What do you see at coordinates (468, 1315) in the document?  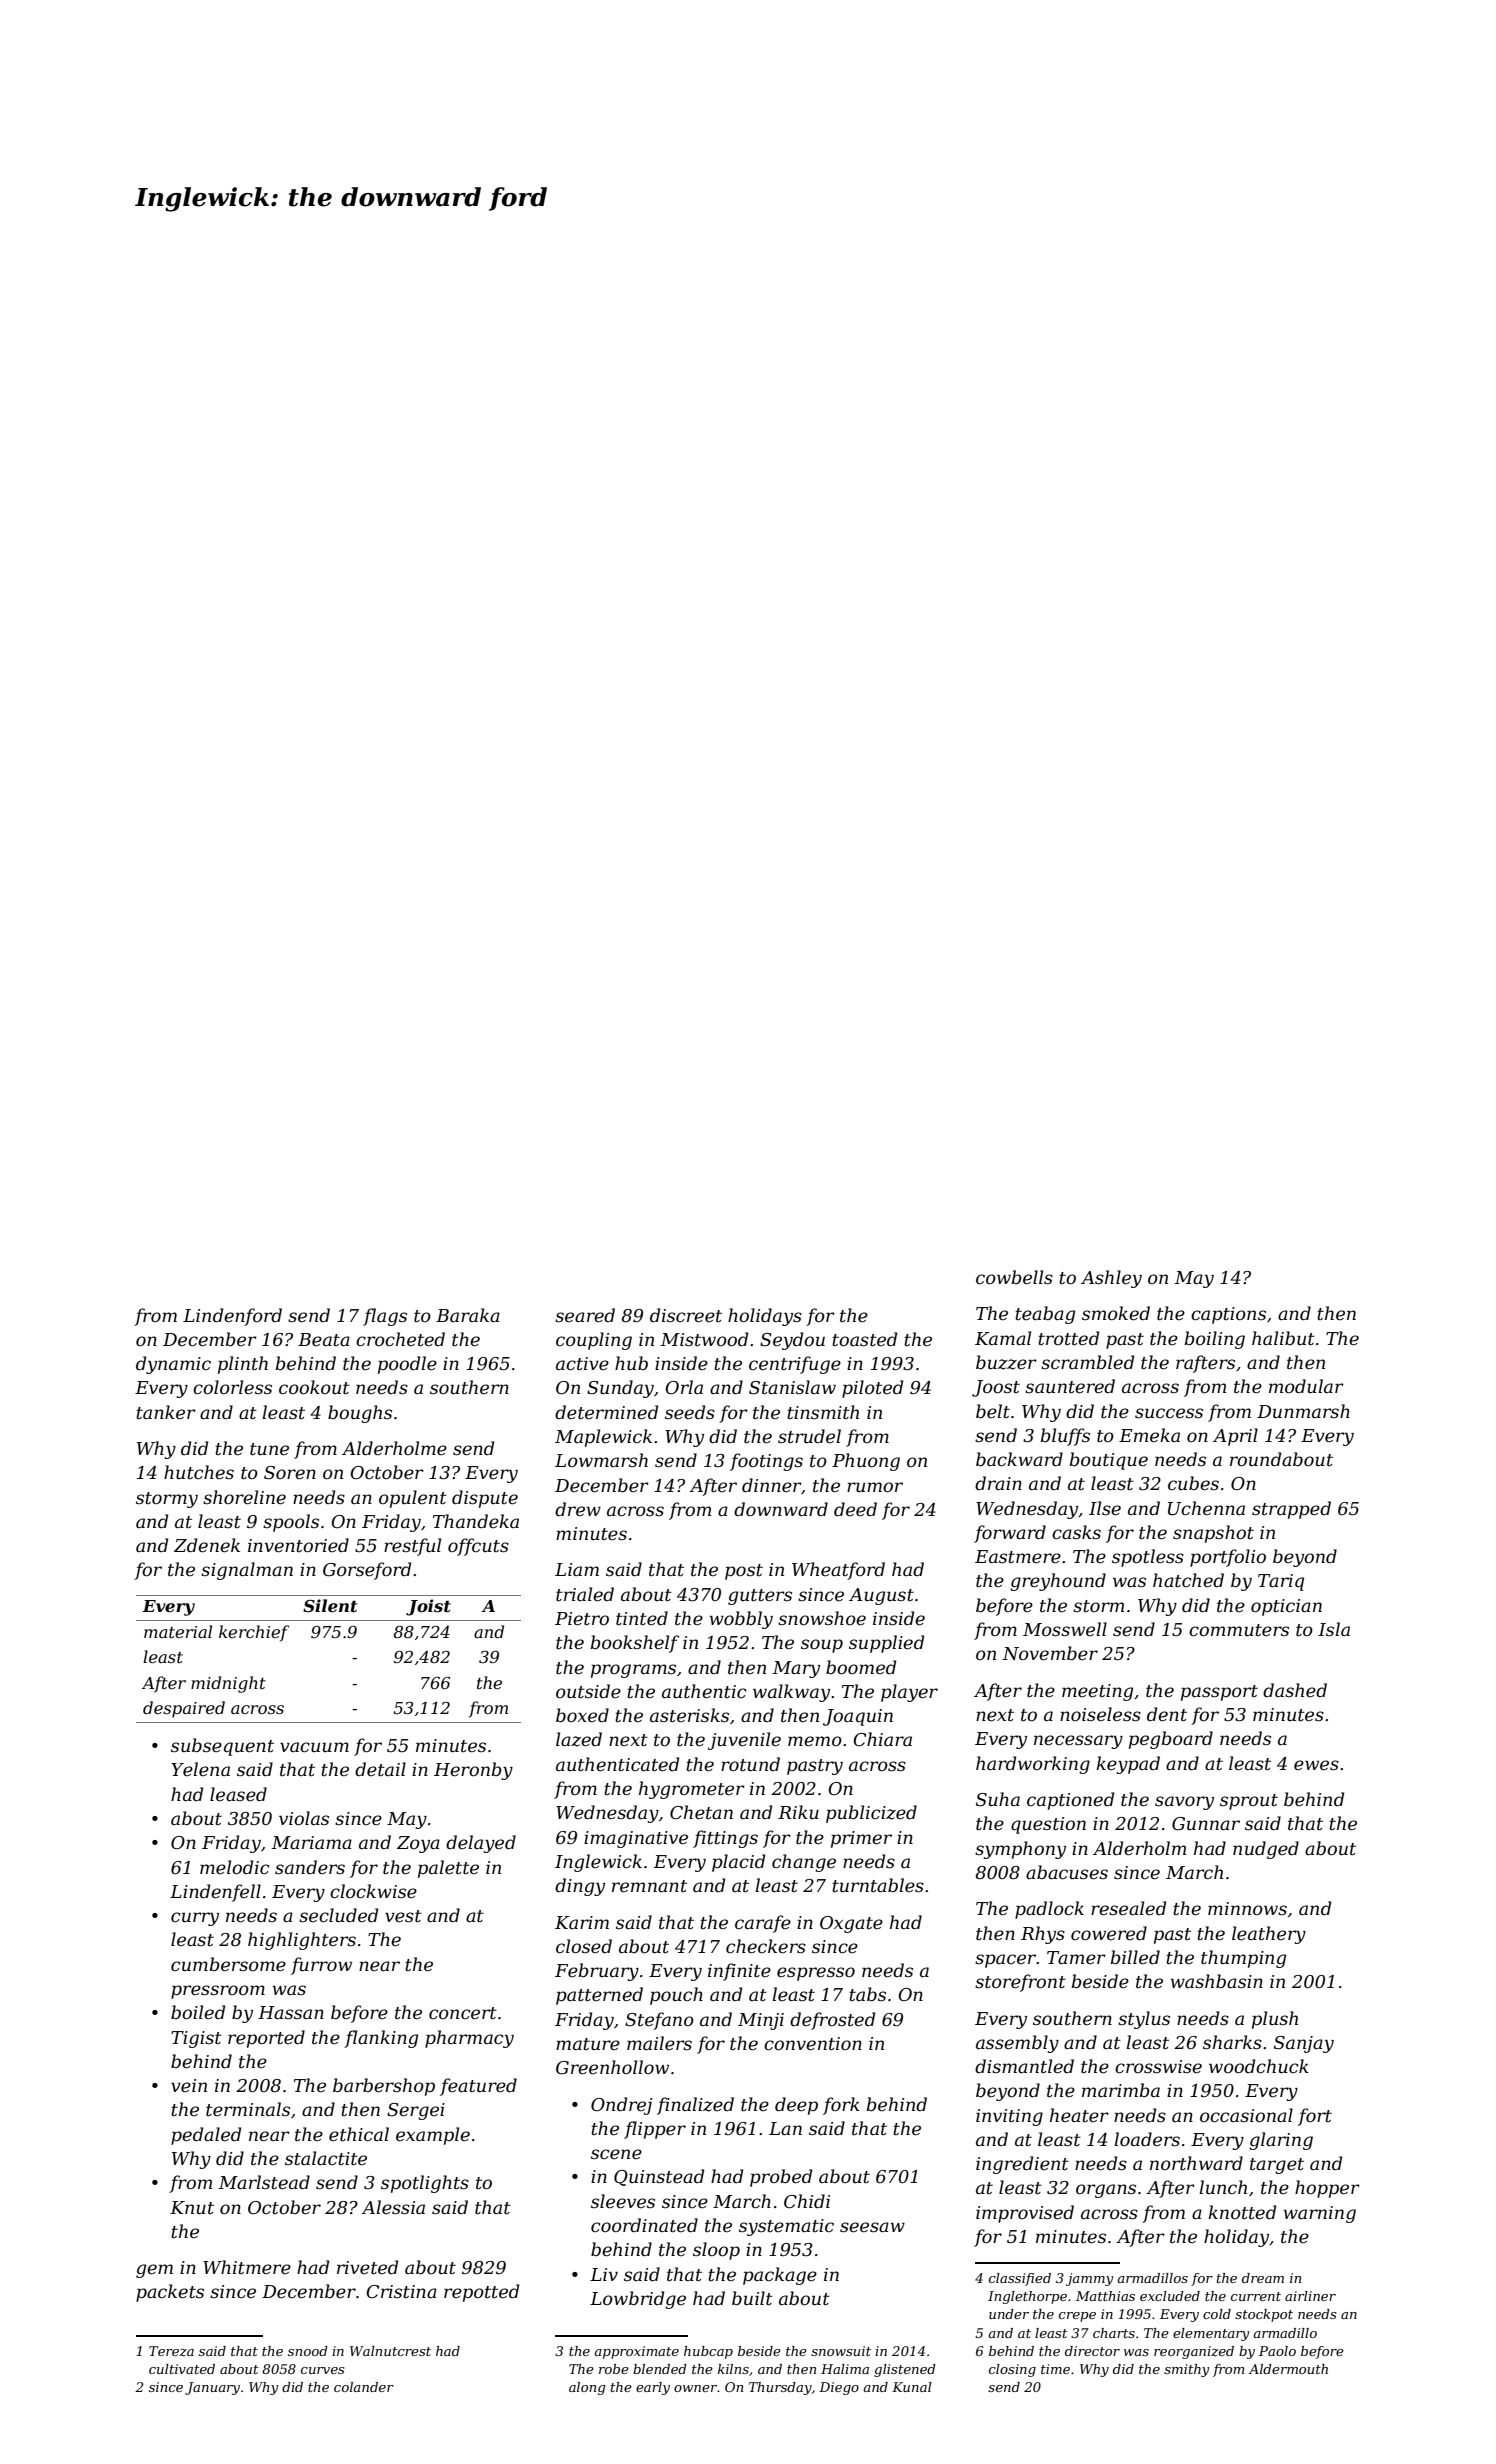 I see `Baraka` at bounding box center [468, 1315].
